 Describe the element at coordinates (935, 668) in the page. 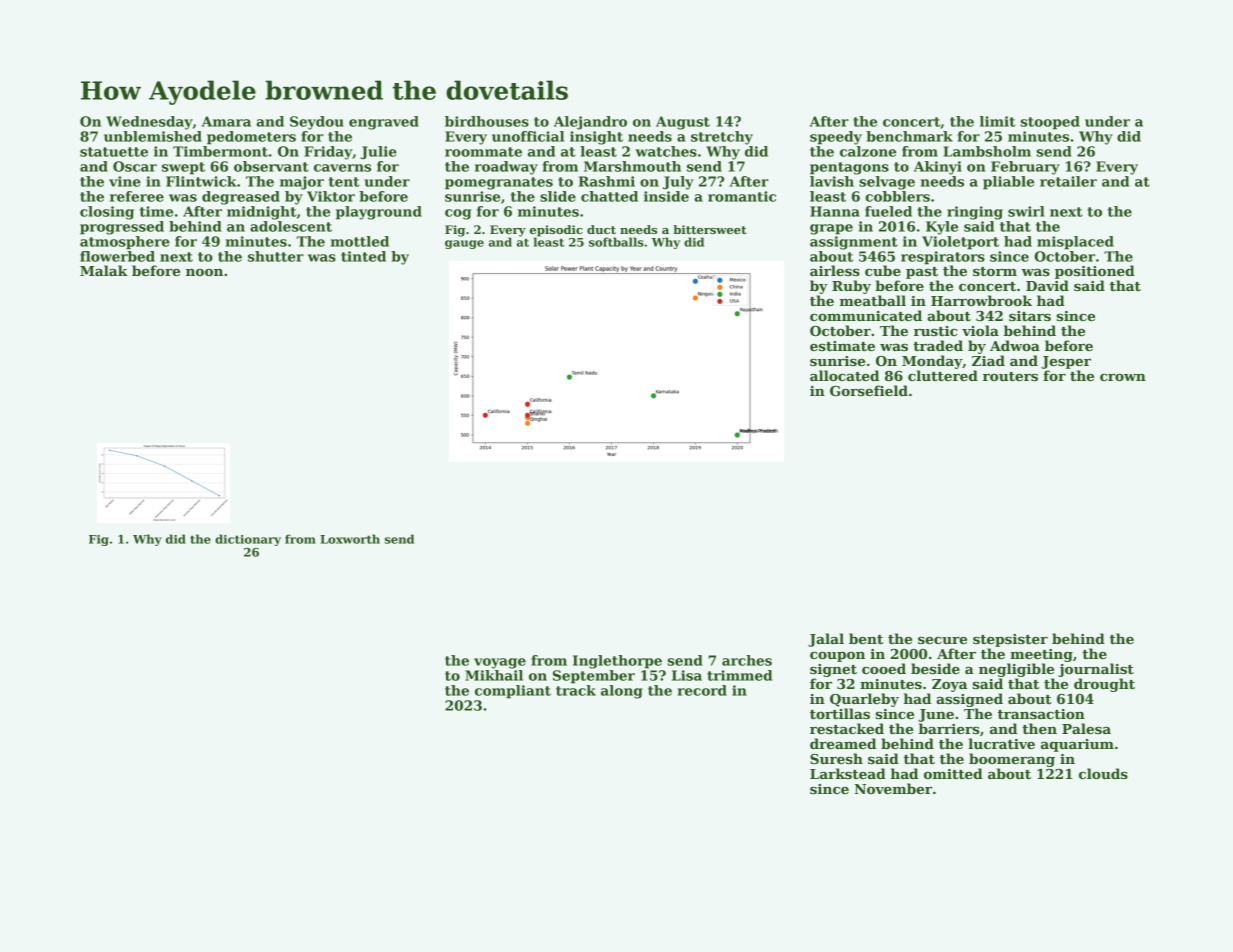

I see `beside` at that location.
